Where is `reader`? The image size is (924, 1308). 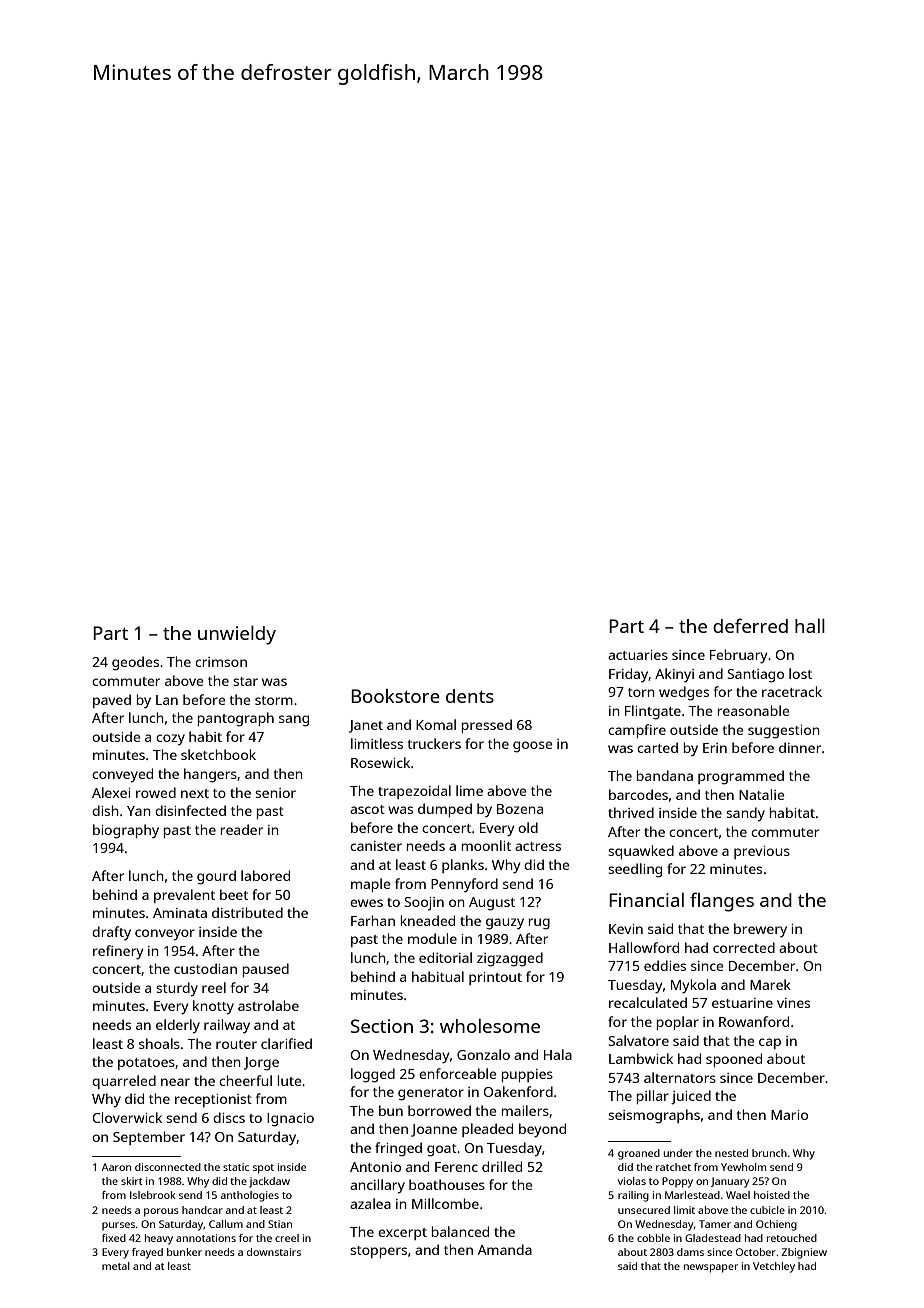 reader is located at coordinates (242, 829).
